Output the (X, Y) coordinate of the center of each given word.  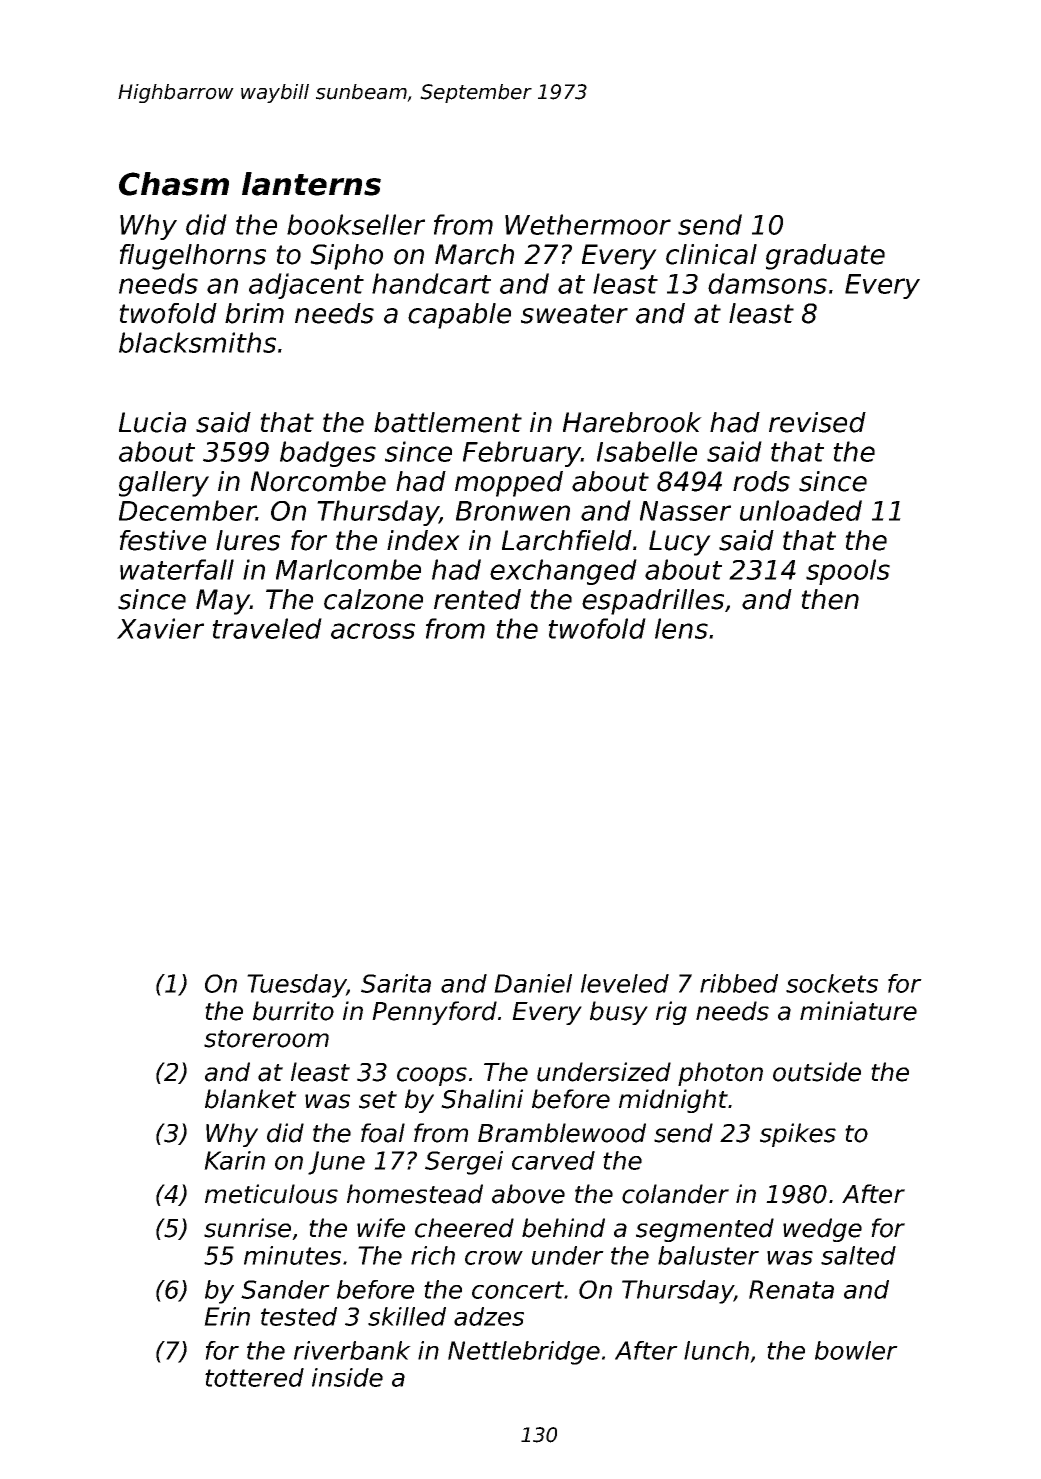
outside (817, 1072)
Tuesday (297, 986)
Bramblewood (562, 1133)
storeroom (266, 1039)
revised (817, 422)
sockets (832, 983)
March (474, 254)
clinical (711, 254)
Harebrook (632, 422)
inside (347, 1377)
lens (681, 628)
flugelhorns (193, 257)
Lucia (152, 422)
